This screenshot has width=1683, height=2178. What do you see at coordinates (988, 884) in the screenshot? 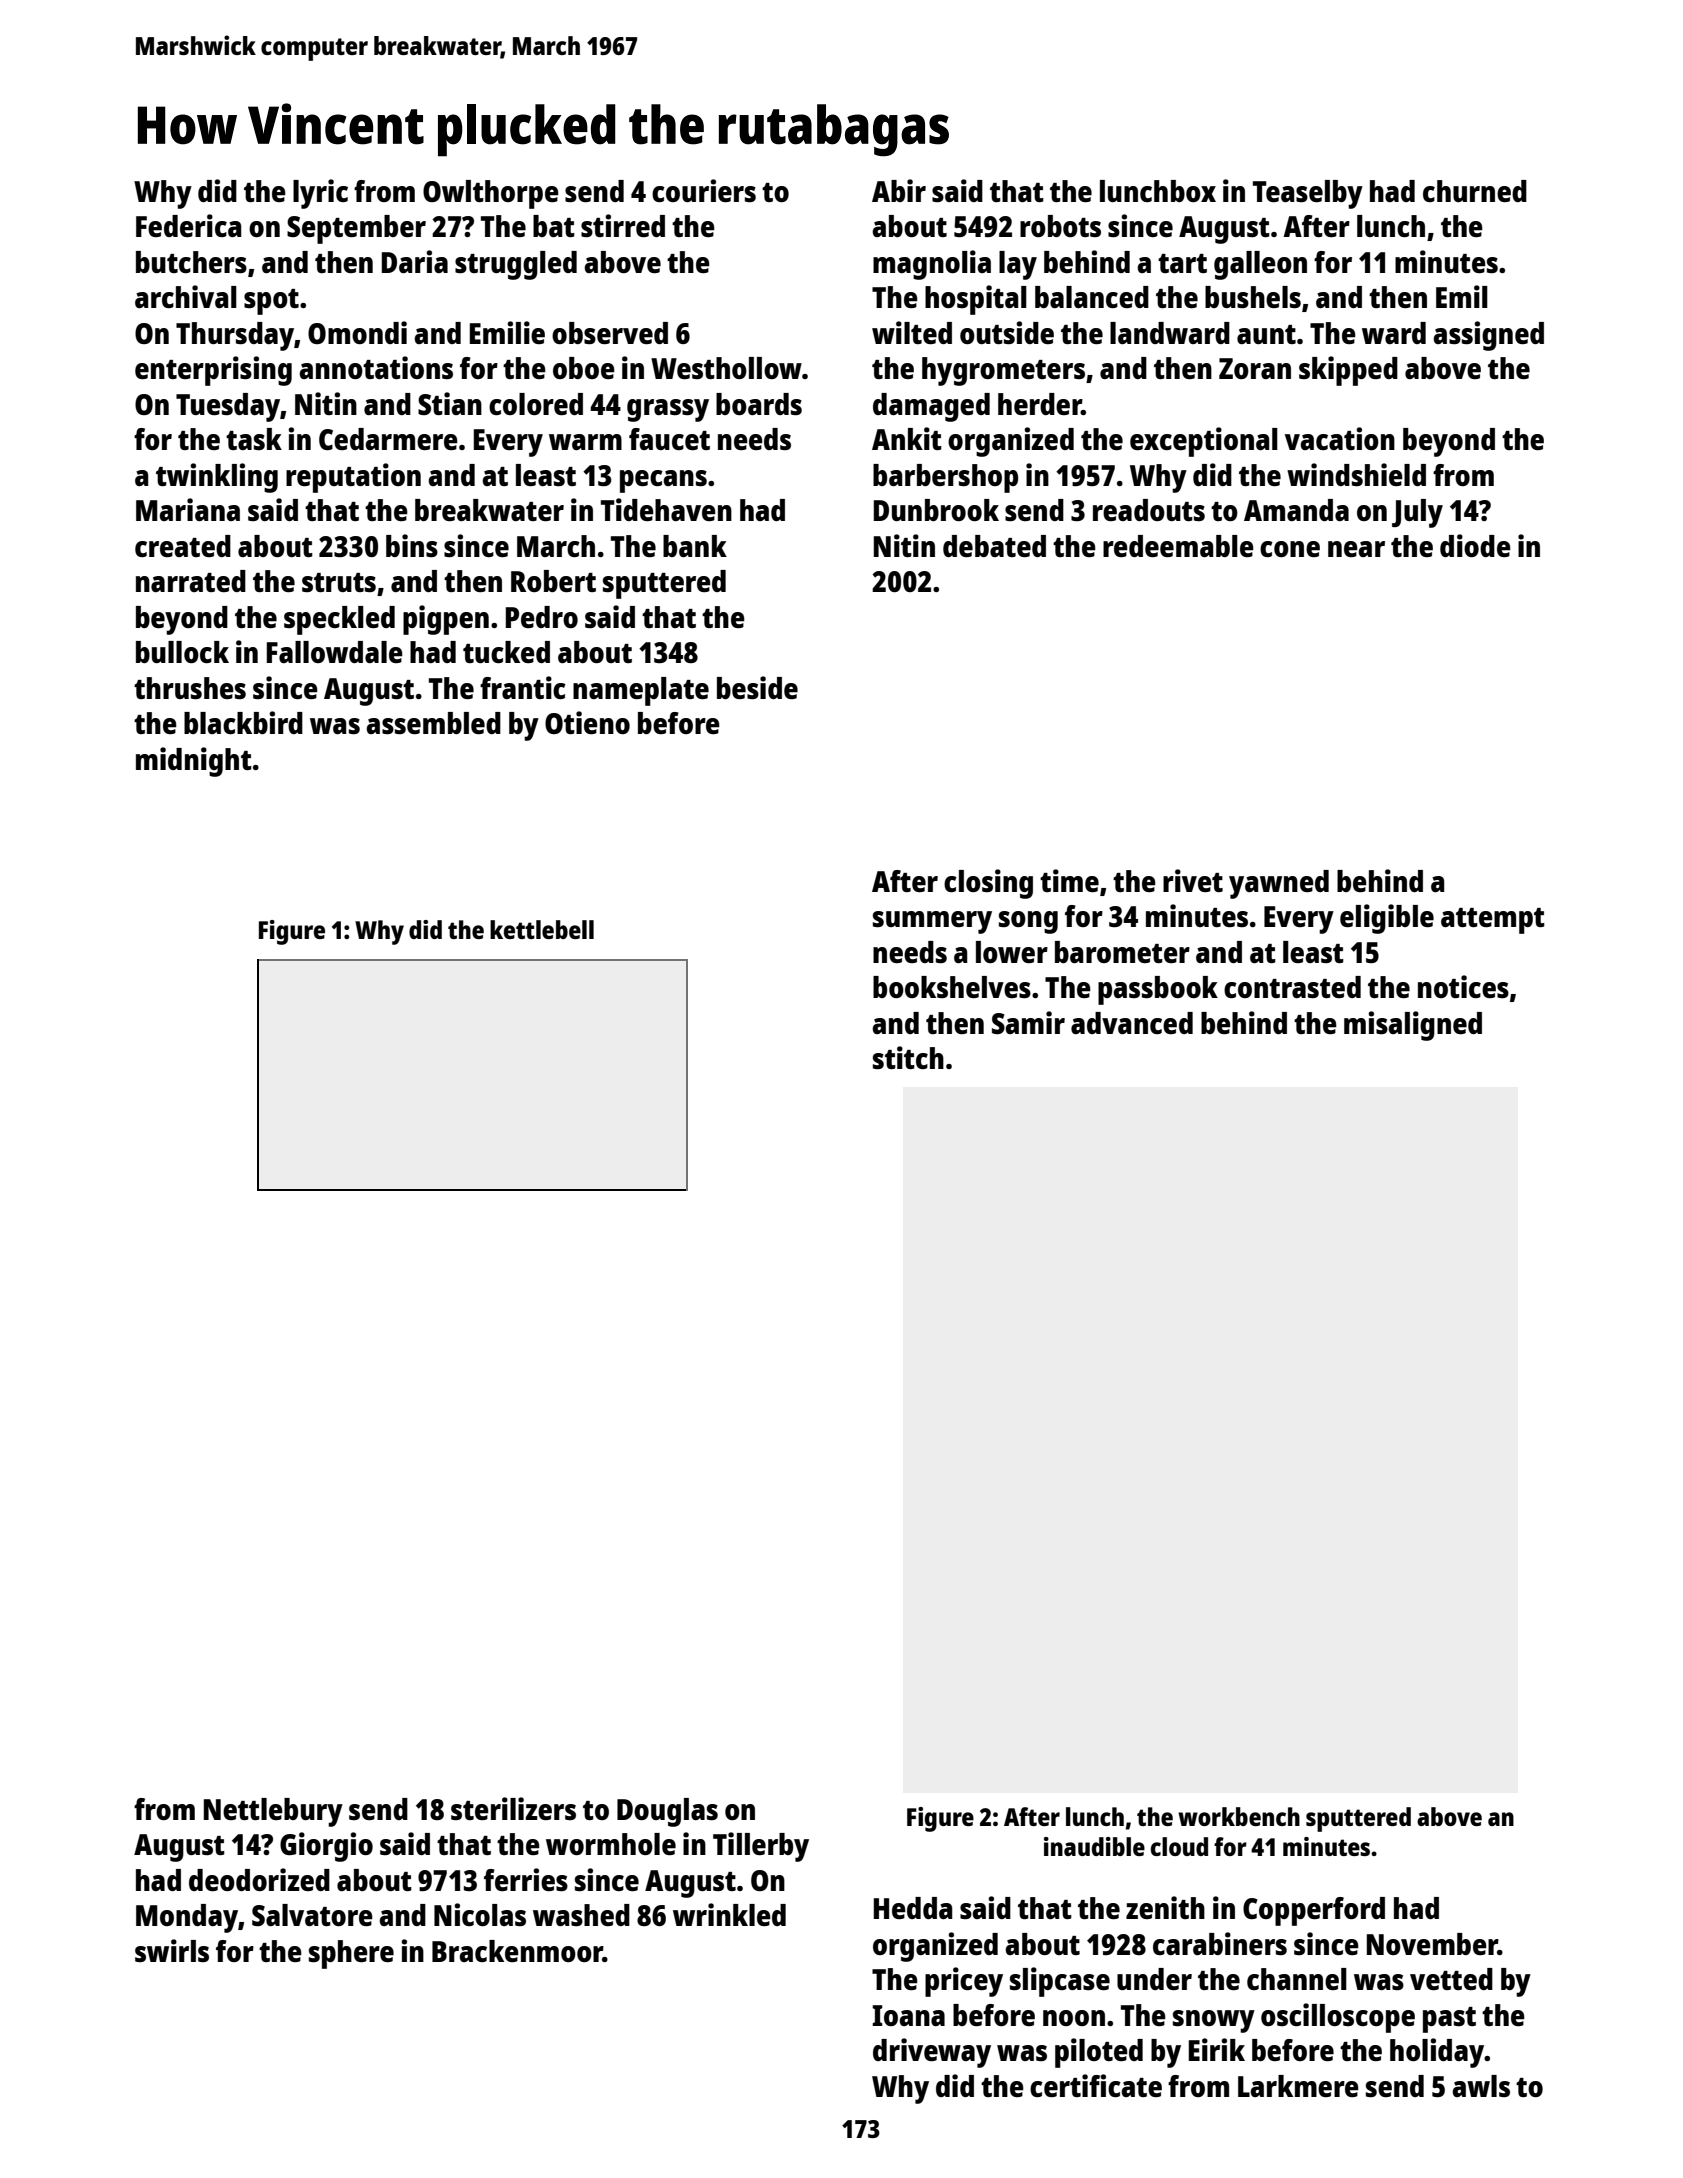
I see `closing` at bounding box center [988, 884].
